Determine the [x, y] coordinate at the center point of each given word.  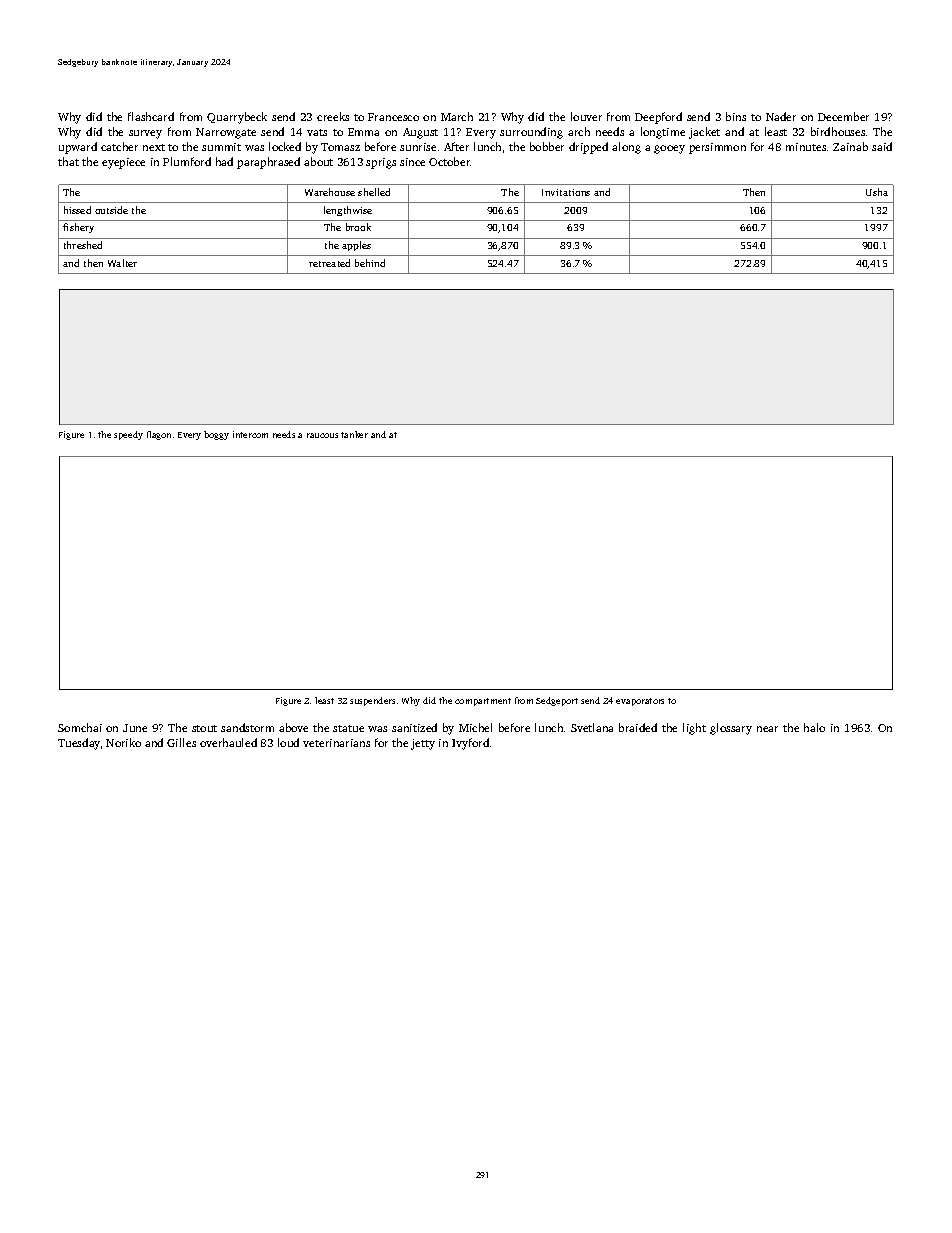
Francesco [393, 117]
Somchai [80, 727]
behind [370, 263]
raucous [322, 435]
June [135, 728]
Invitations [566, 192]
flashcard [151, 116]
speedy [128, 435]
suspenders [372, 701]
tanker [354, 434]
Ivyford [470, 744]
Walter [122, 263]
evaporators [640, 702]
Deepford [658, 118]
